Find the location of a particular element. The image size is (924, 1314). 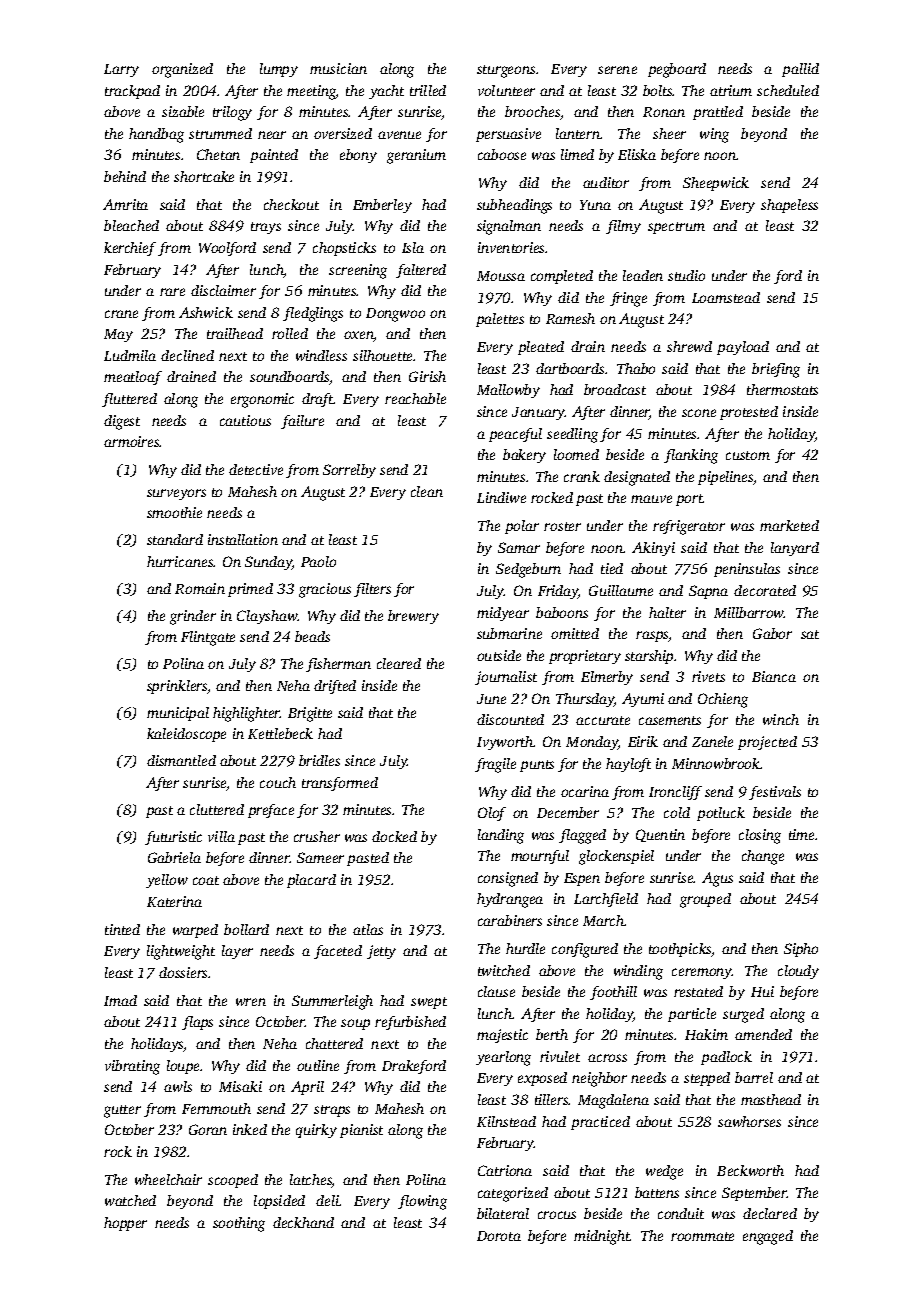

March is located at coordinates (604, 920).
